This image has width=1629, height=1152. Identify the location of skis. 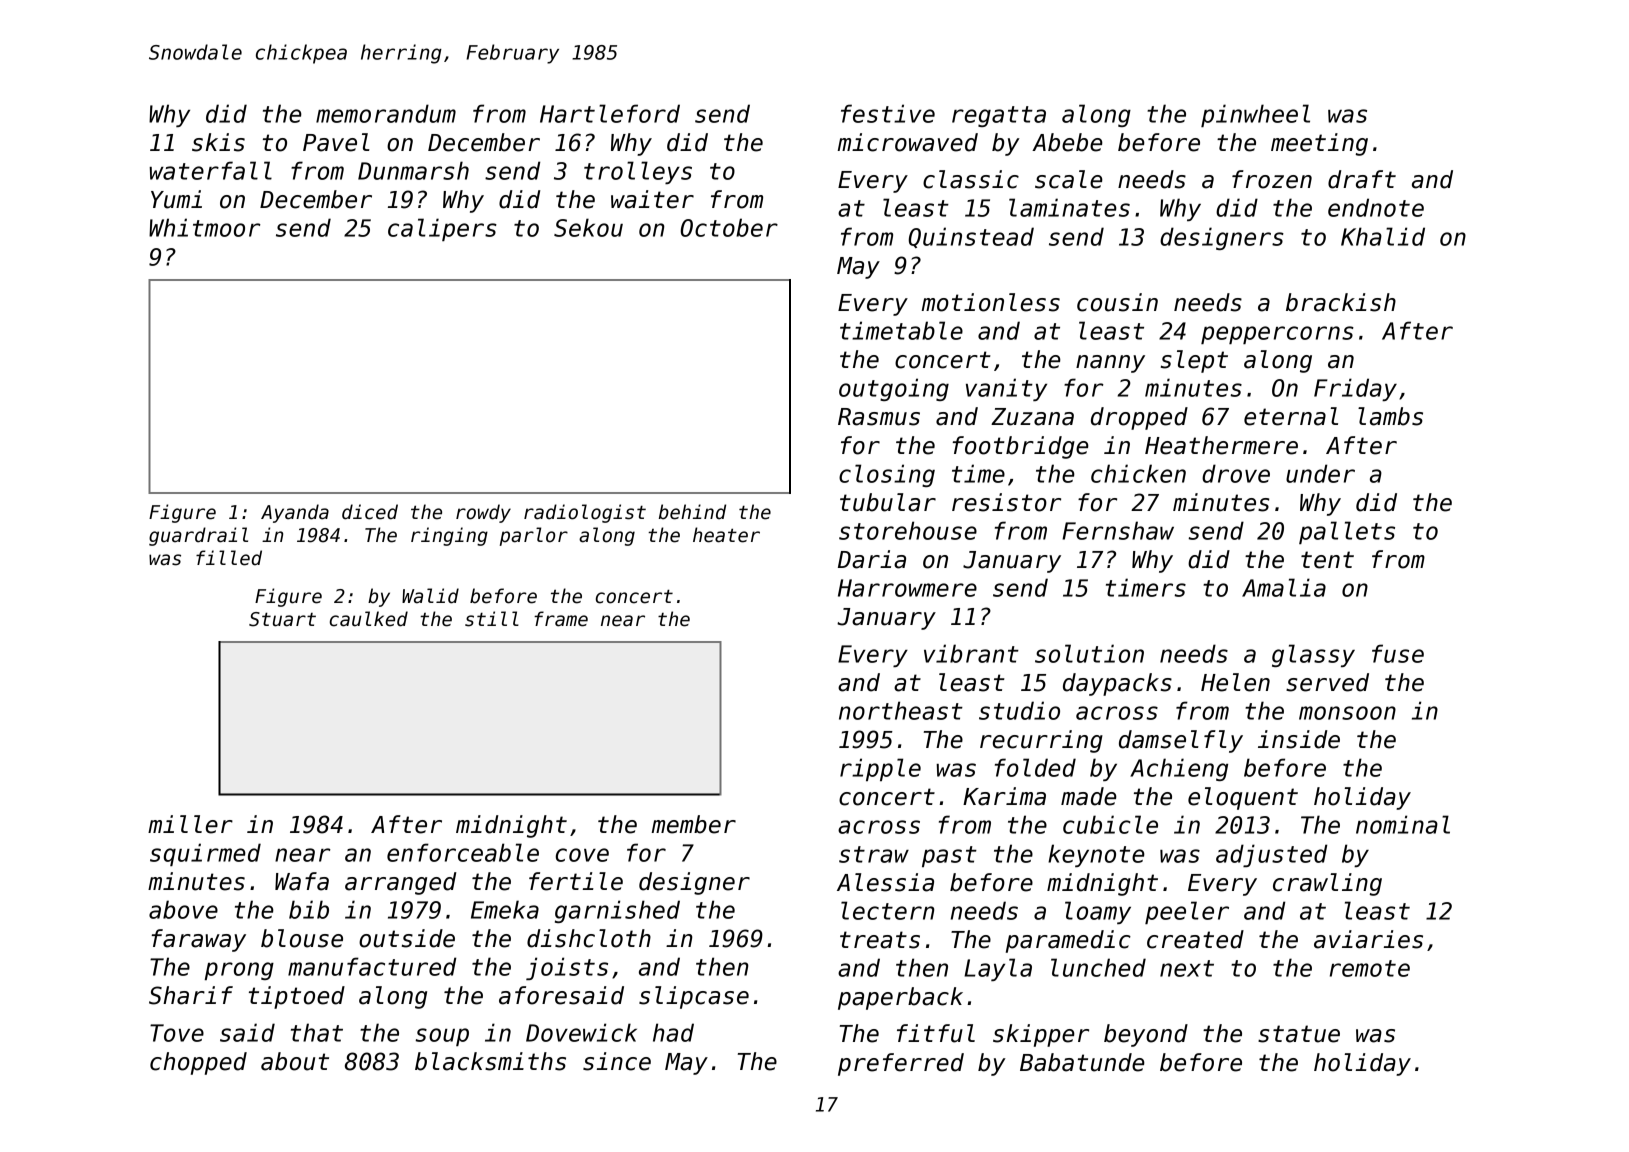
(218, 142).
